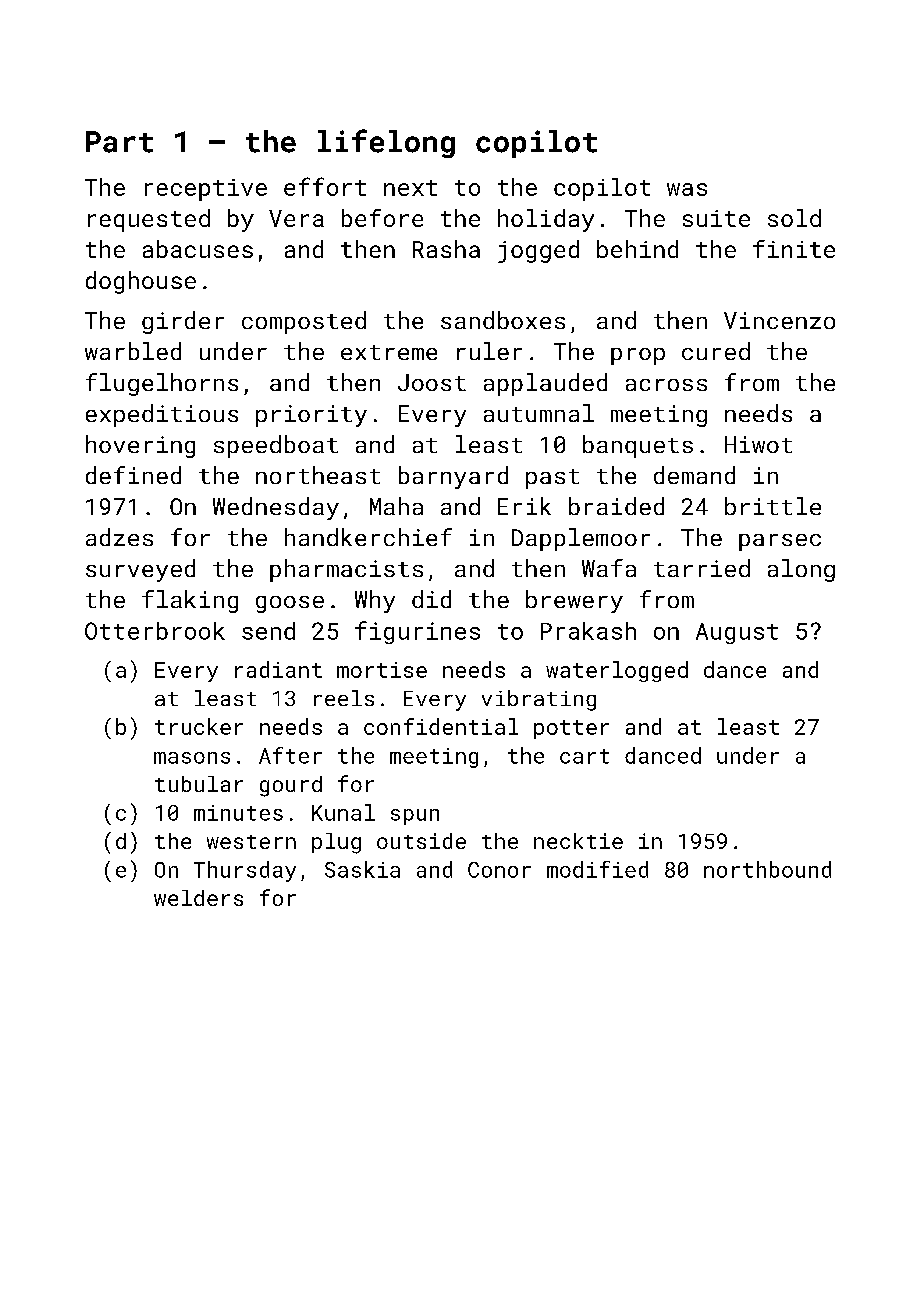 Image resolution: width=924 pixels, height=1311 pixels. What do you see at coordinates (198, 249) in the screenshot?
I see `abacuses` at bounding box center [198, 249].
